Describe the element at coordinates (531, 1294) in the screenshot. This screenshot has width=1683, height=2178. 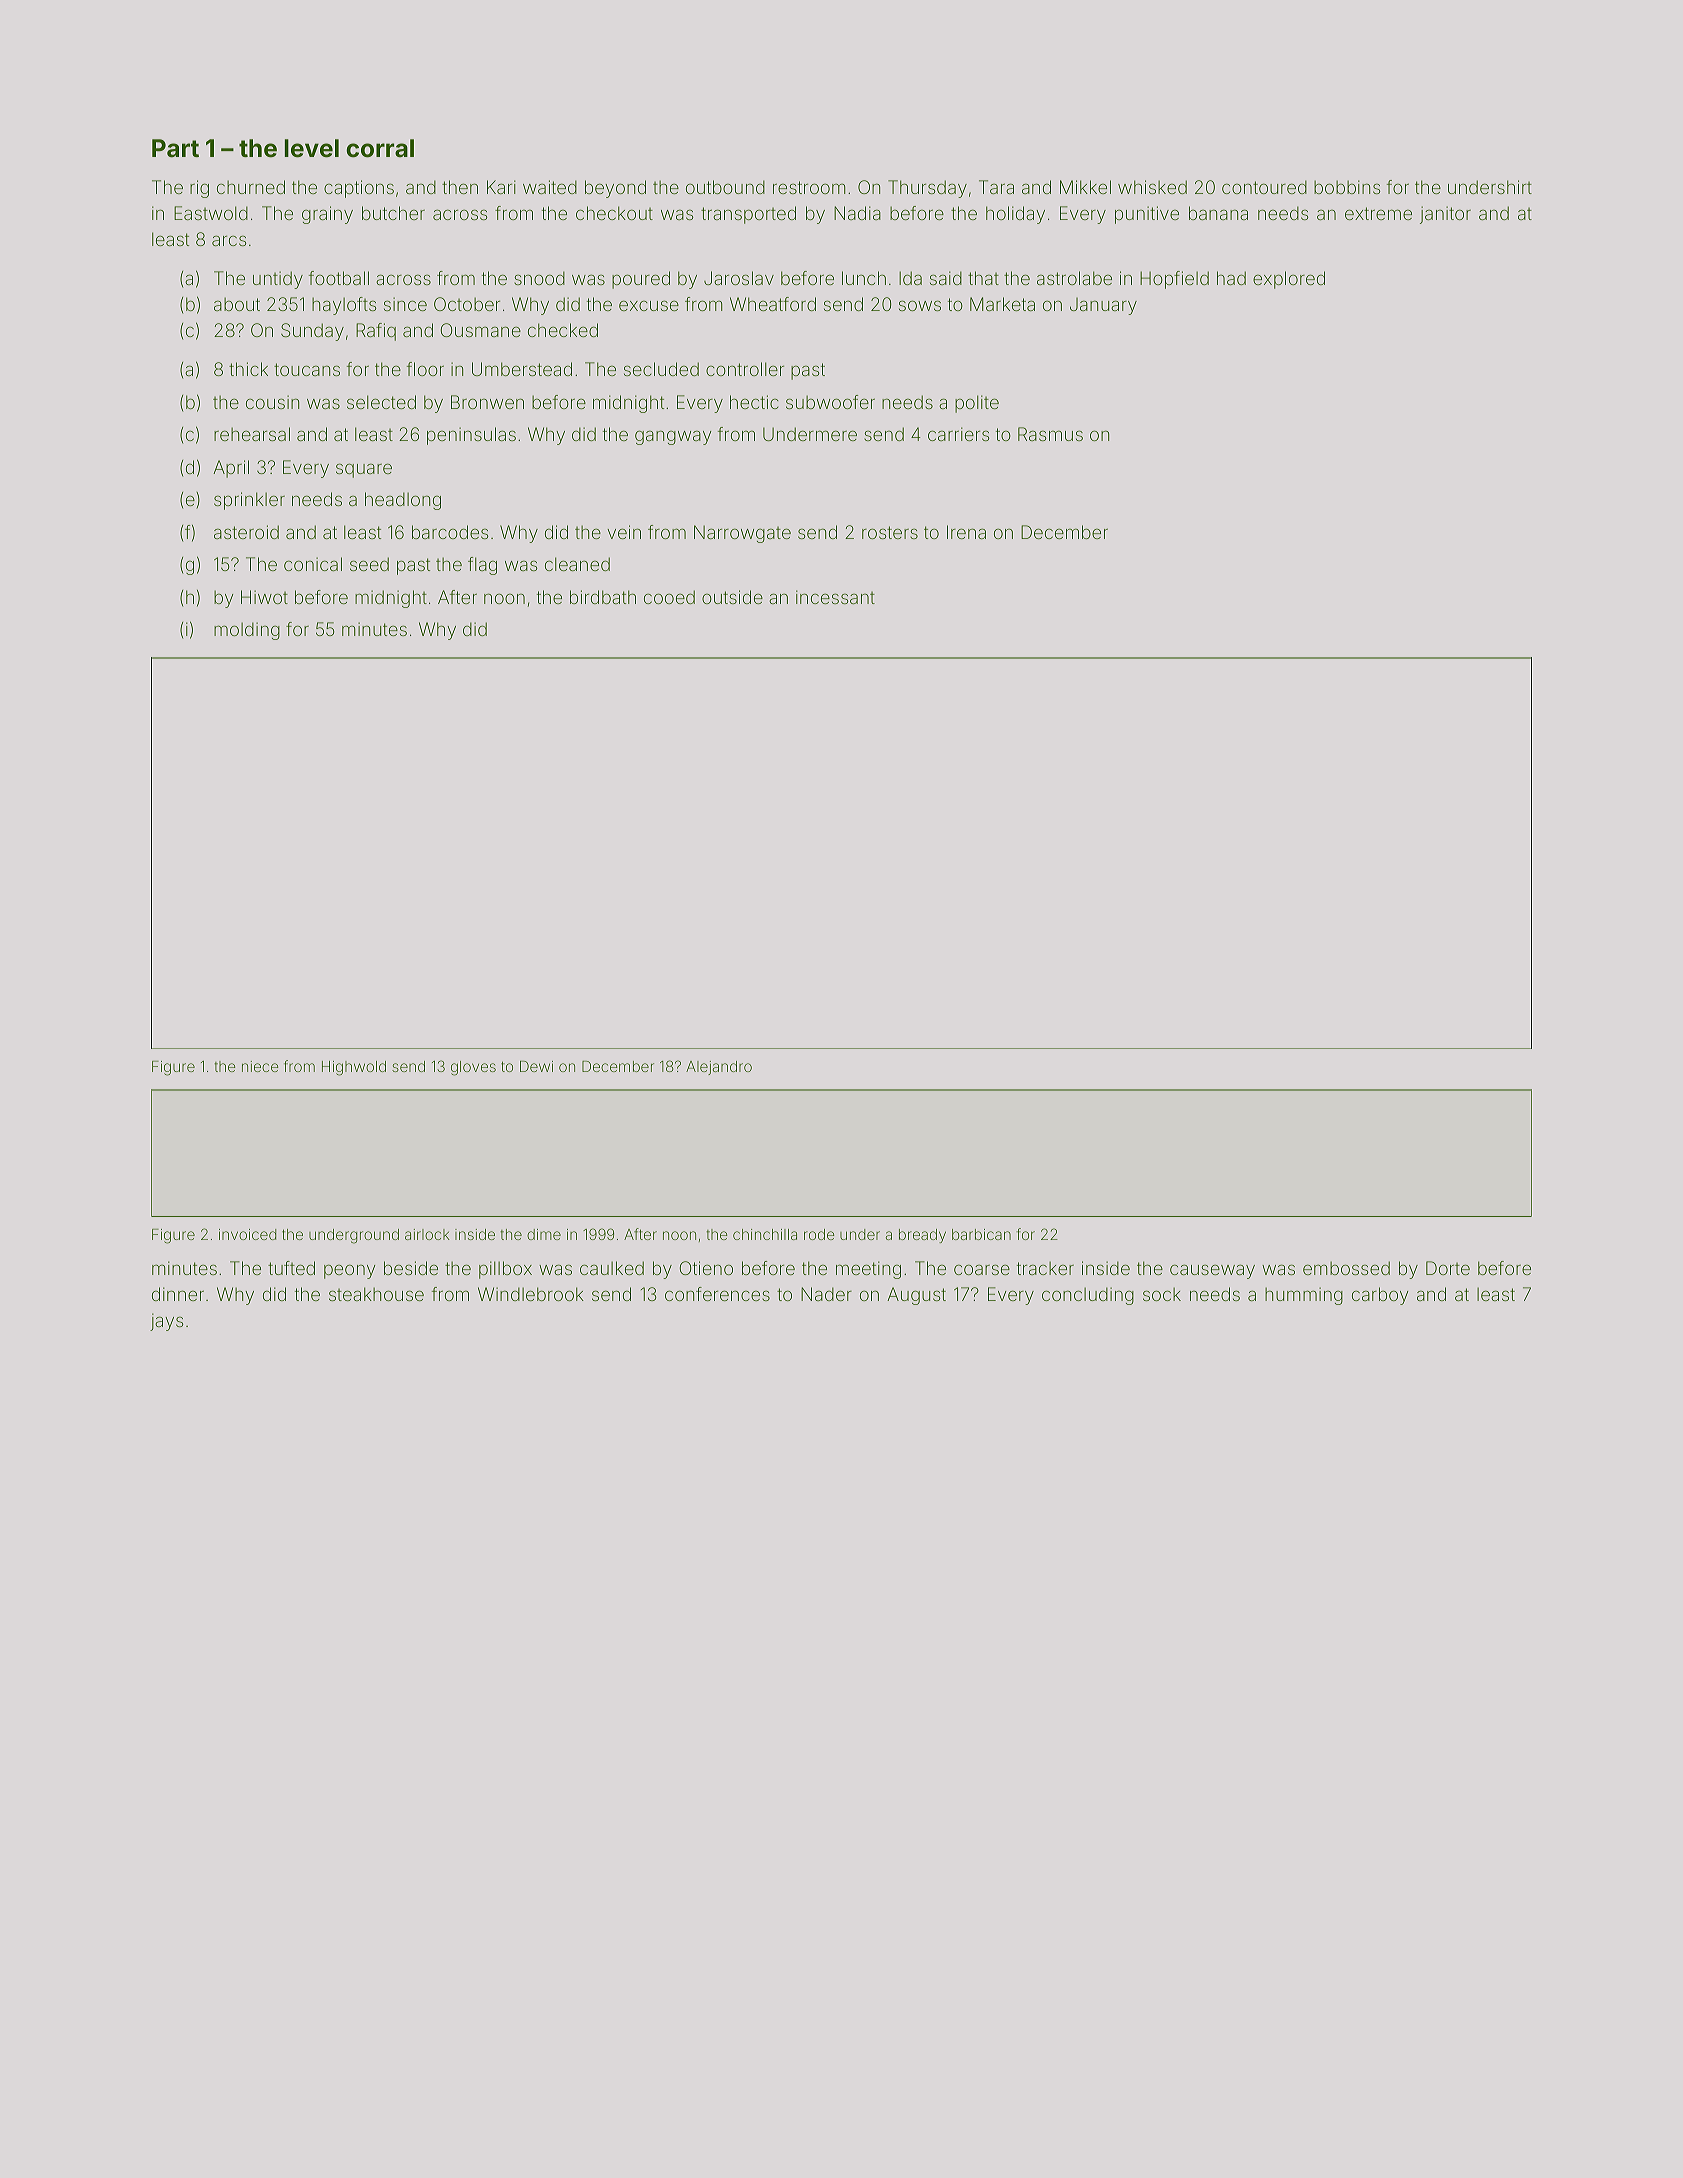
I see `Windlebrook` at that location.
